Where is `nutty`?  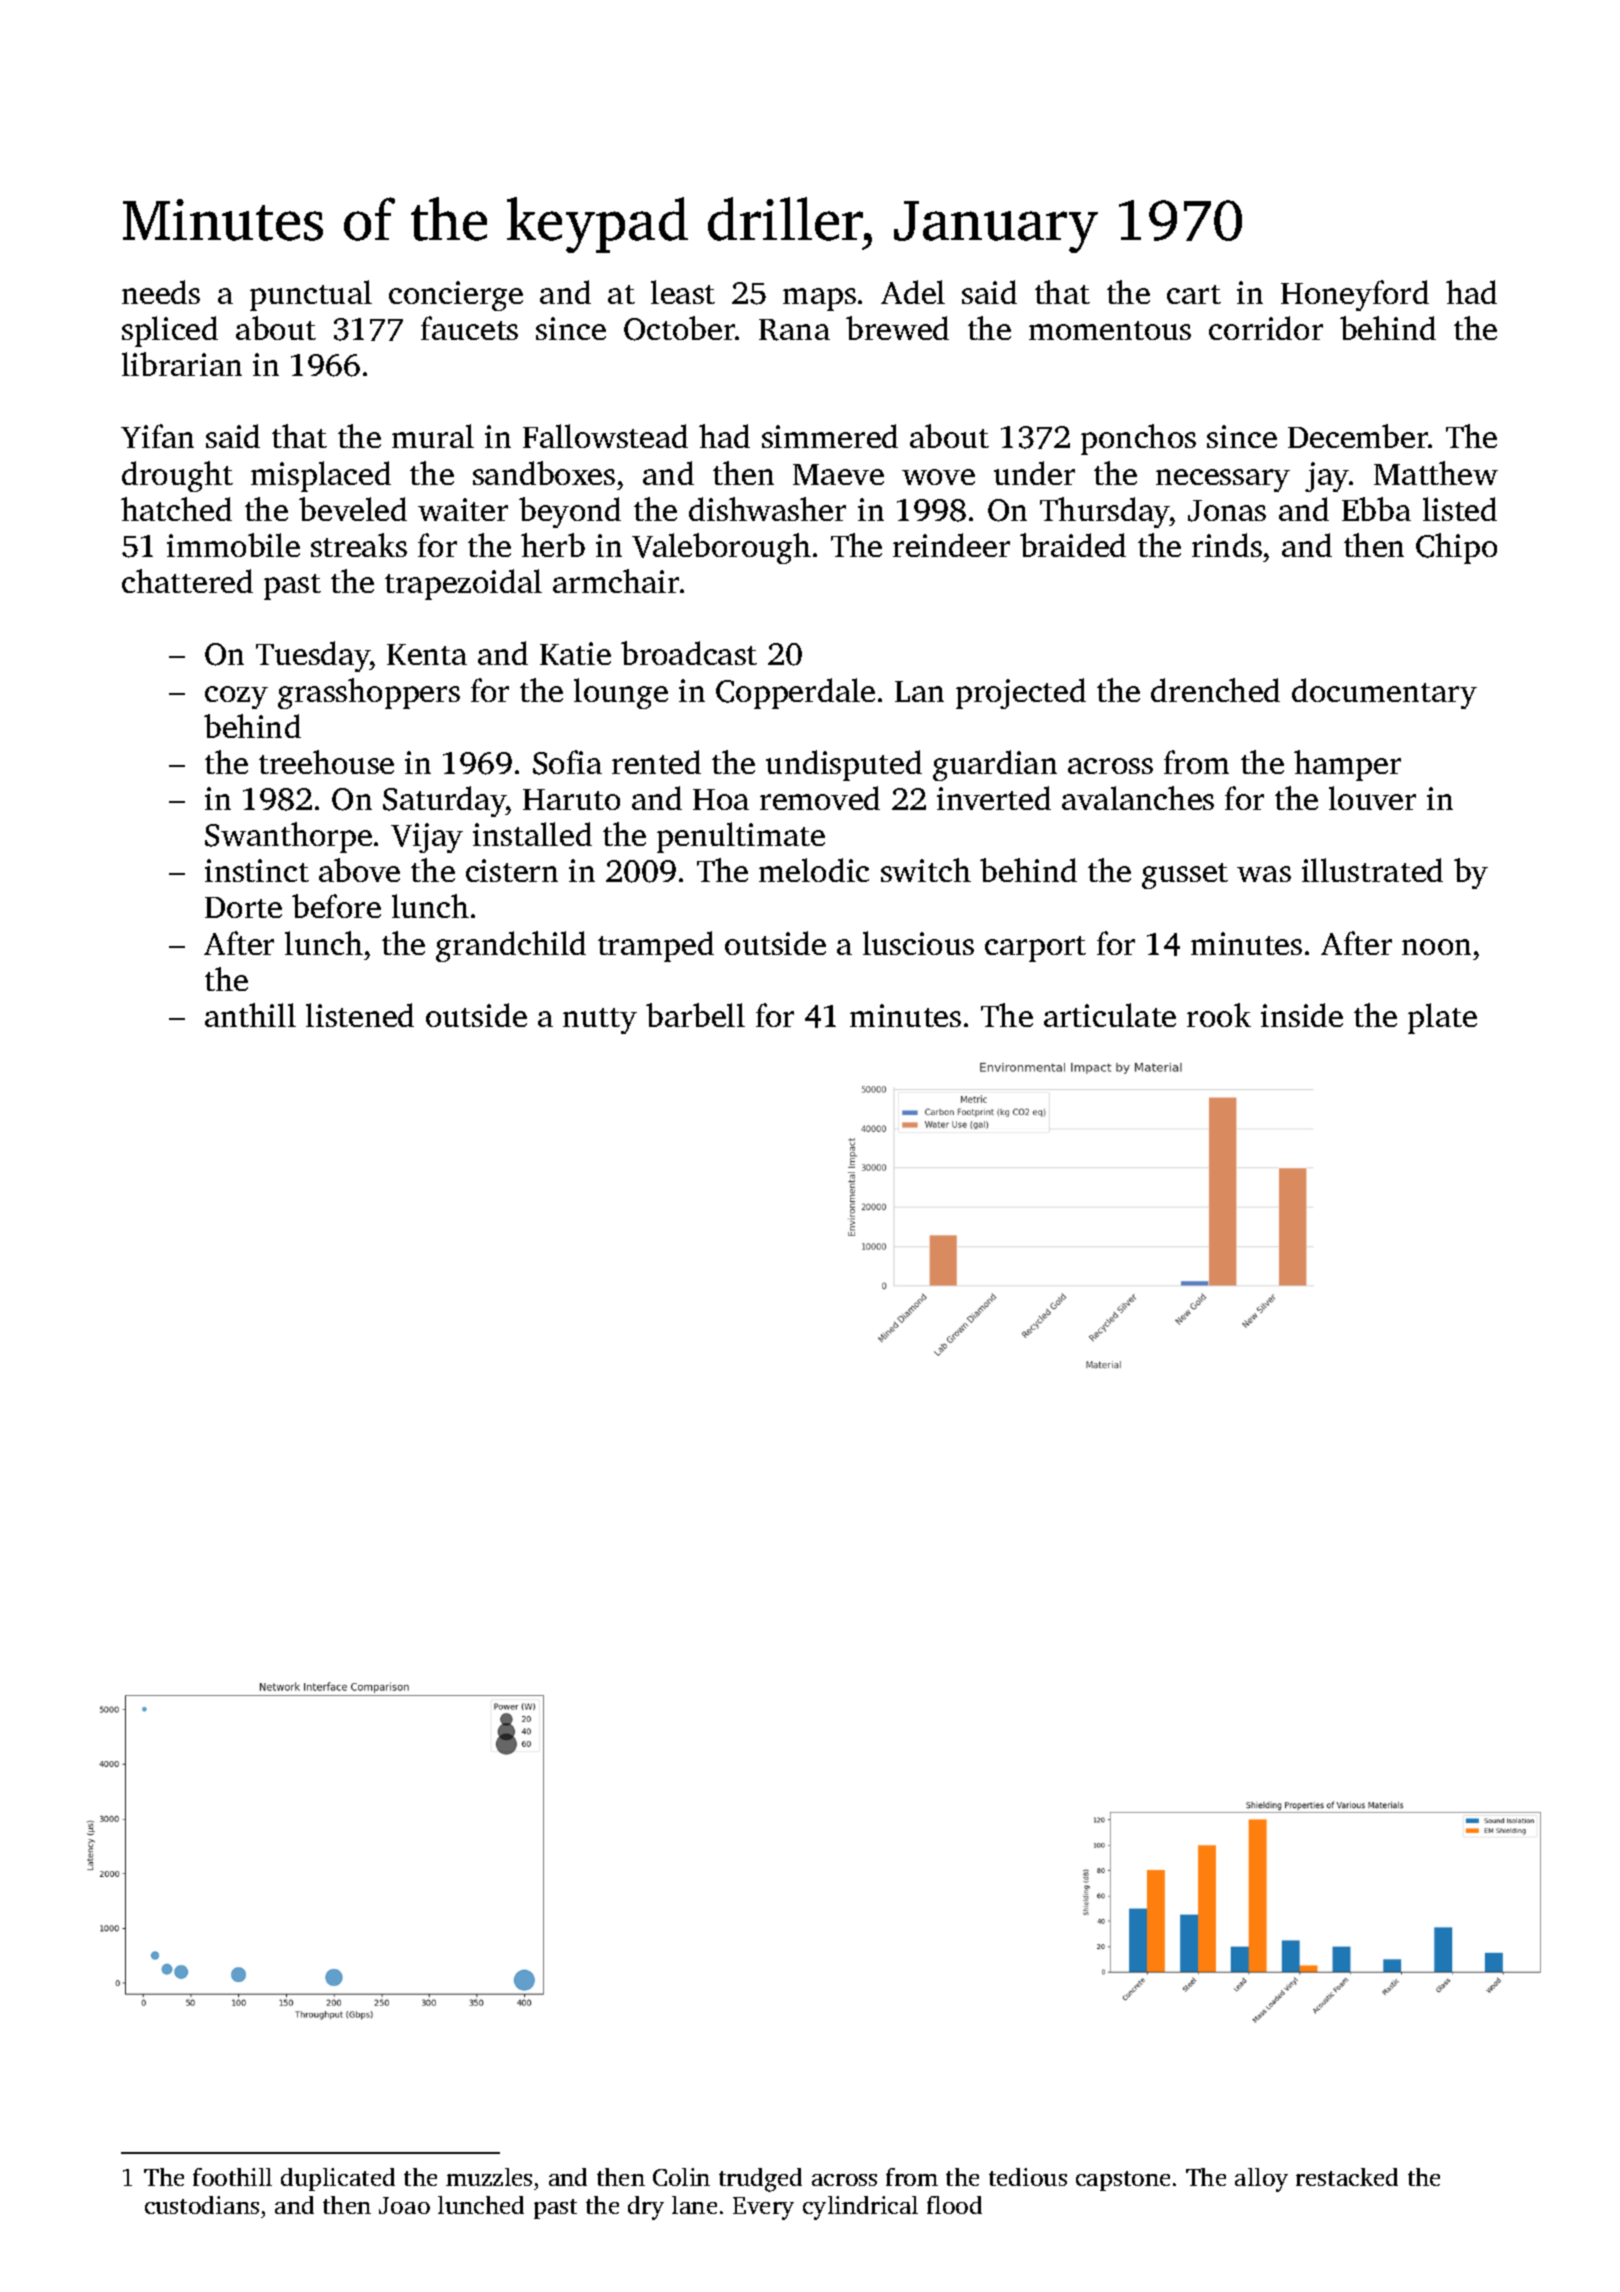 nutty is located at coordinates (600, 1021).
